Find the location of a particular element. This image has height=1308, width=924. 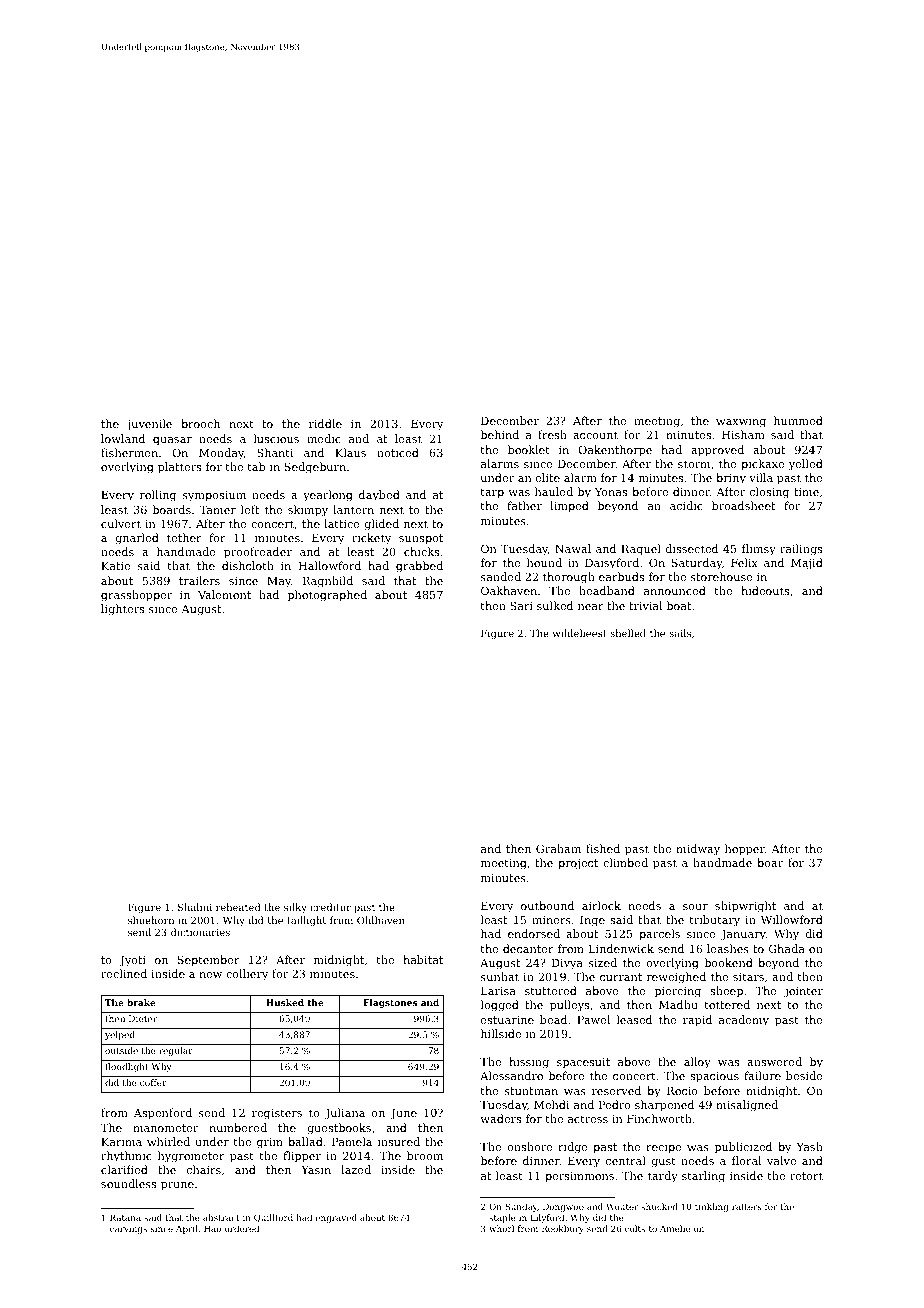

Hisham is located at coordinates (743, 434).
